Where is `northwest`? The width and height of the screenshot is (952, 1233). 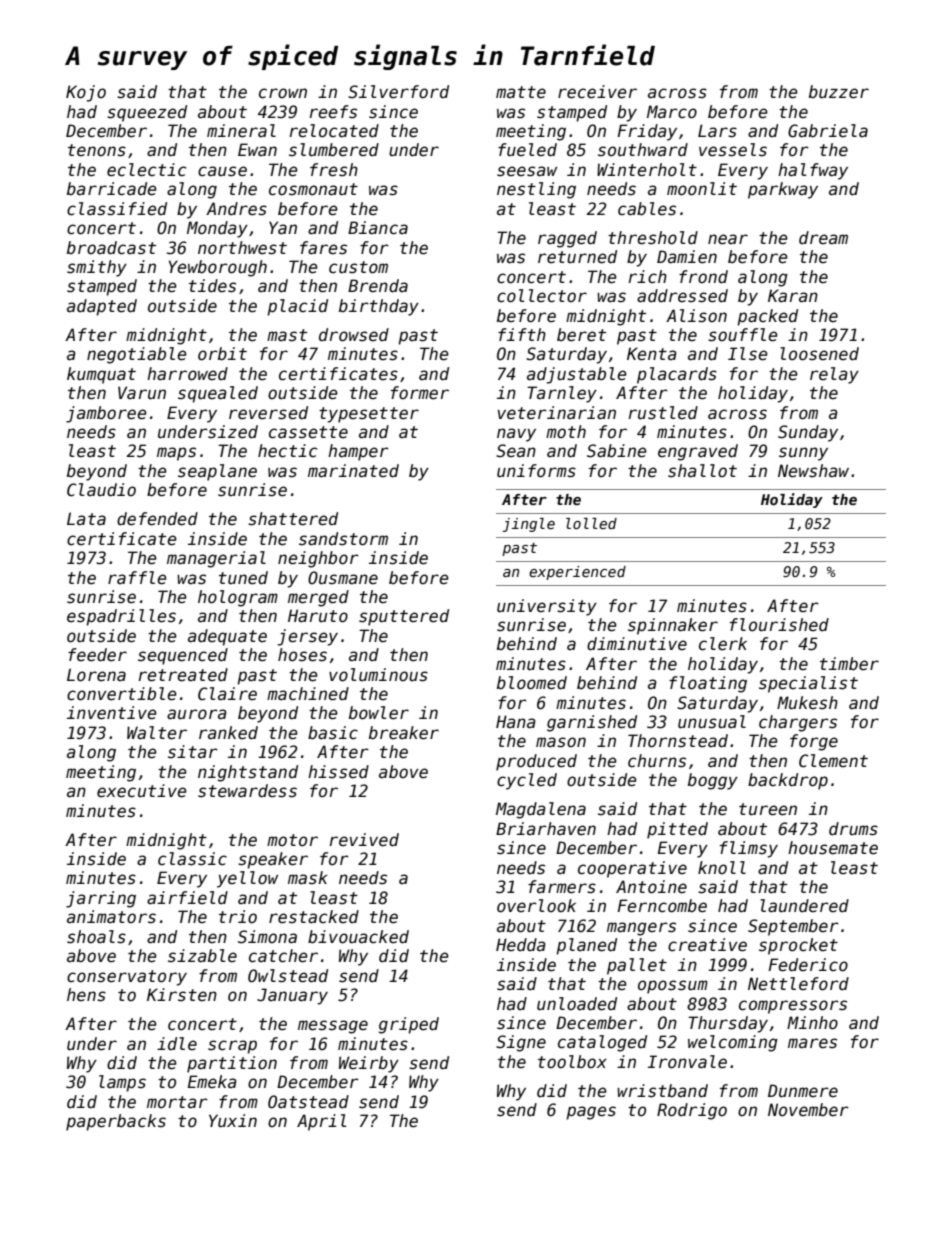 northwest is located at coordinates (242, 248).
